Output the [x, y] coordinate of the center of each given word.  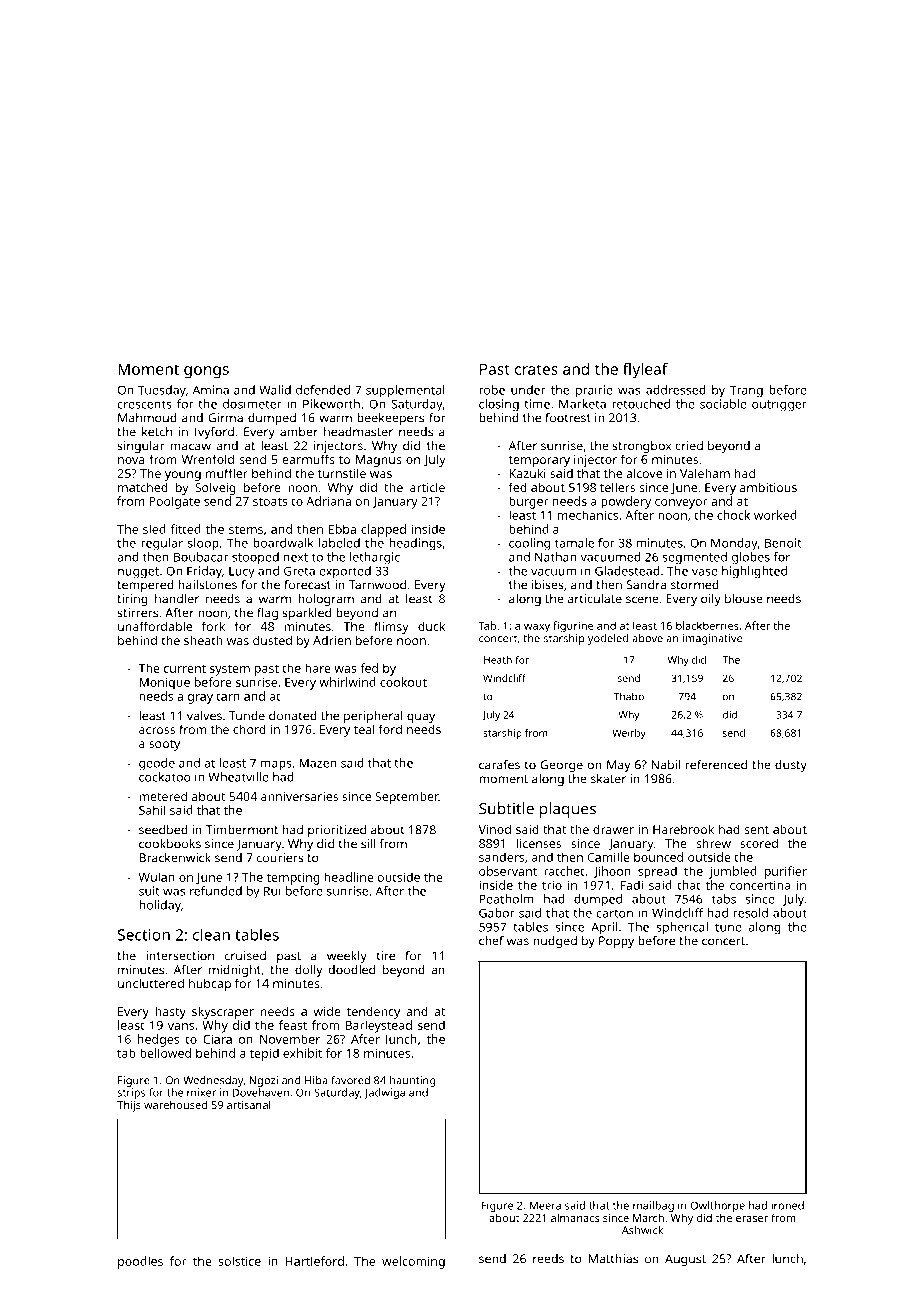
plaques [568, 810]
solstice [239, 1261]
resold [751, 913]
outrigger [779, 405]
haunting [413, 1081]
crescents [144, 404]
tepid [264, 1054]
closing [499, 405]
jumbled [733, 872]
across [157, 730]
